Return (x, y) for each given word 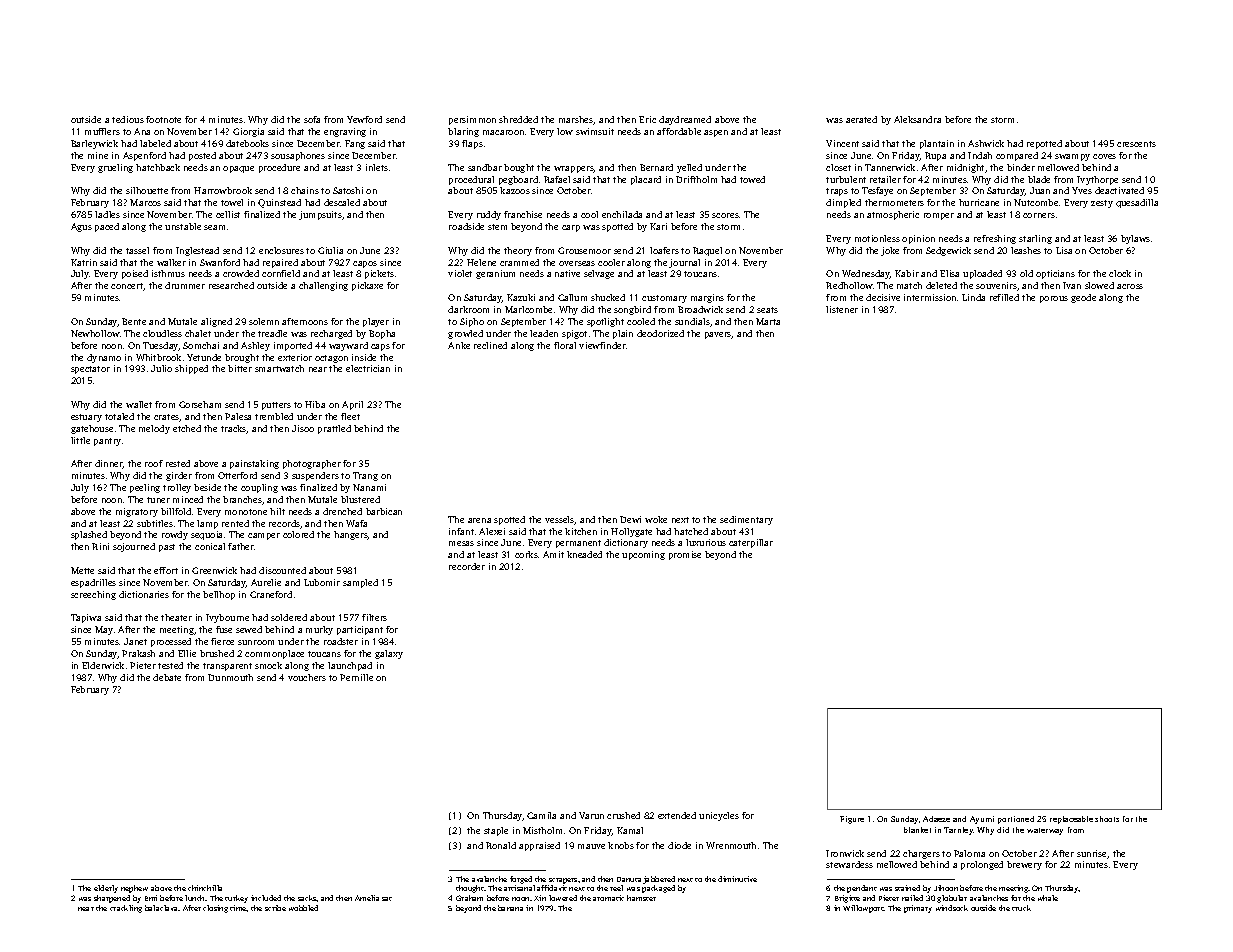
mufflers (102, 131)
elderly (106, 889)
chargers (921, 854)
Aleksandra (917, 119)
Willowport (863, 909)
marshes (576, 120)
